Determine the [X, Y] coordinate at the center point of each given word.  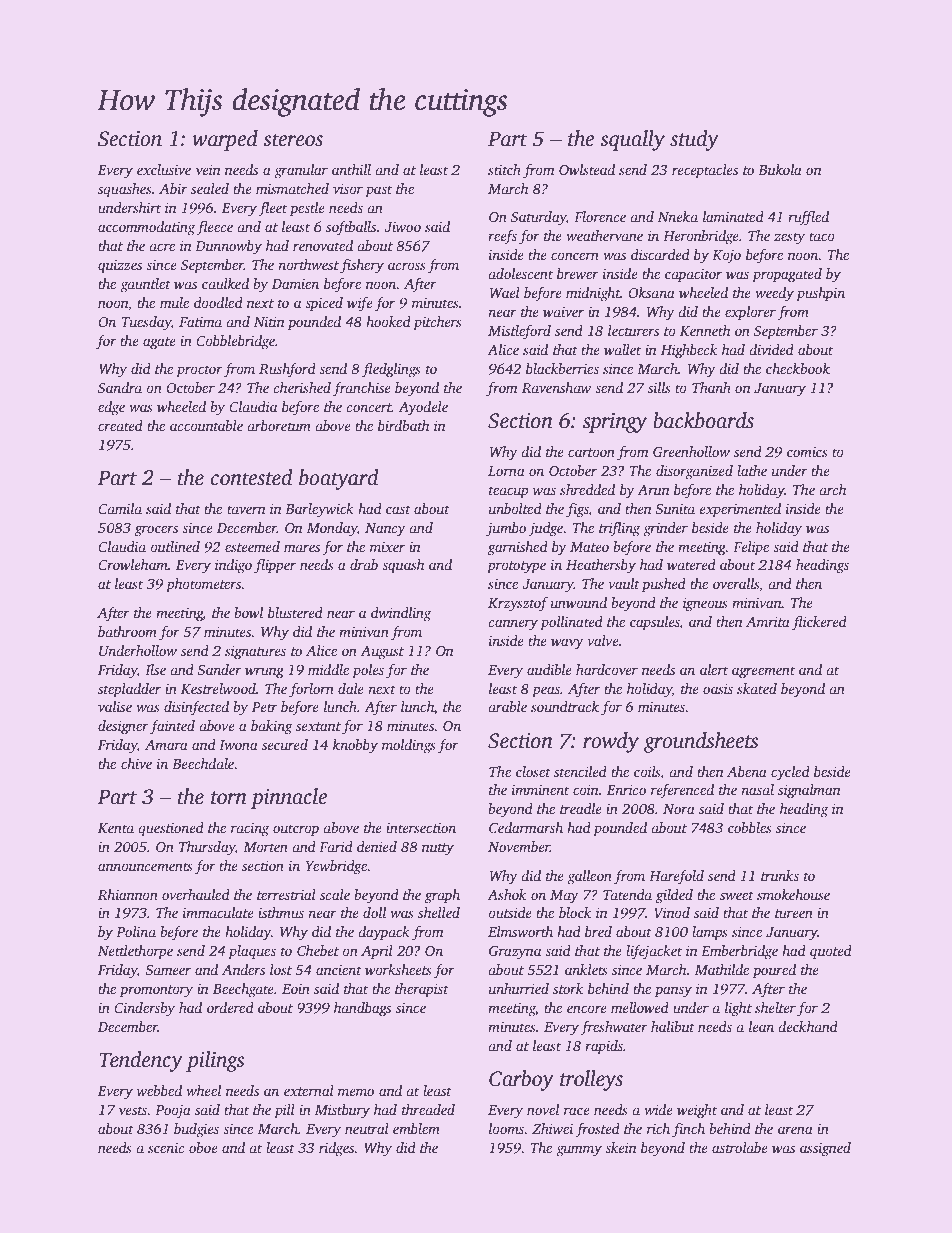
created [120, 425]
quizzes [120, 266]
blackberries [562, 368]
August [382, 652]
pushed [664, 585]
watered [691, 564]
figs [577, 510]
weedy [774, 294]
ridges [337, 1149]
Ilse [155, 669]
